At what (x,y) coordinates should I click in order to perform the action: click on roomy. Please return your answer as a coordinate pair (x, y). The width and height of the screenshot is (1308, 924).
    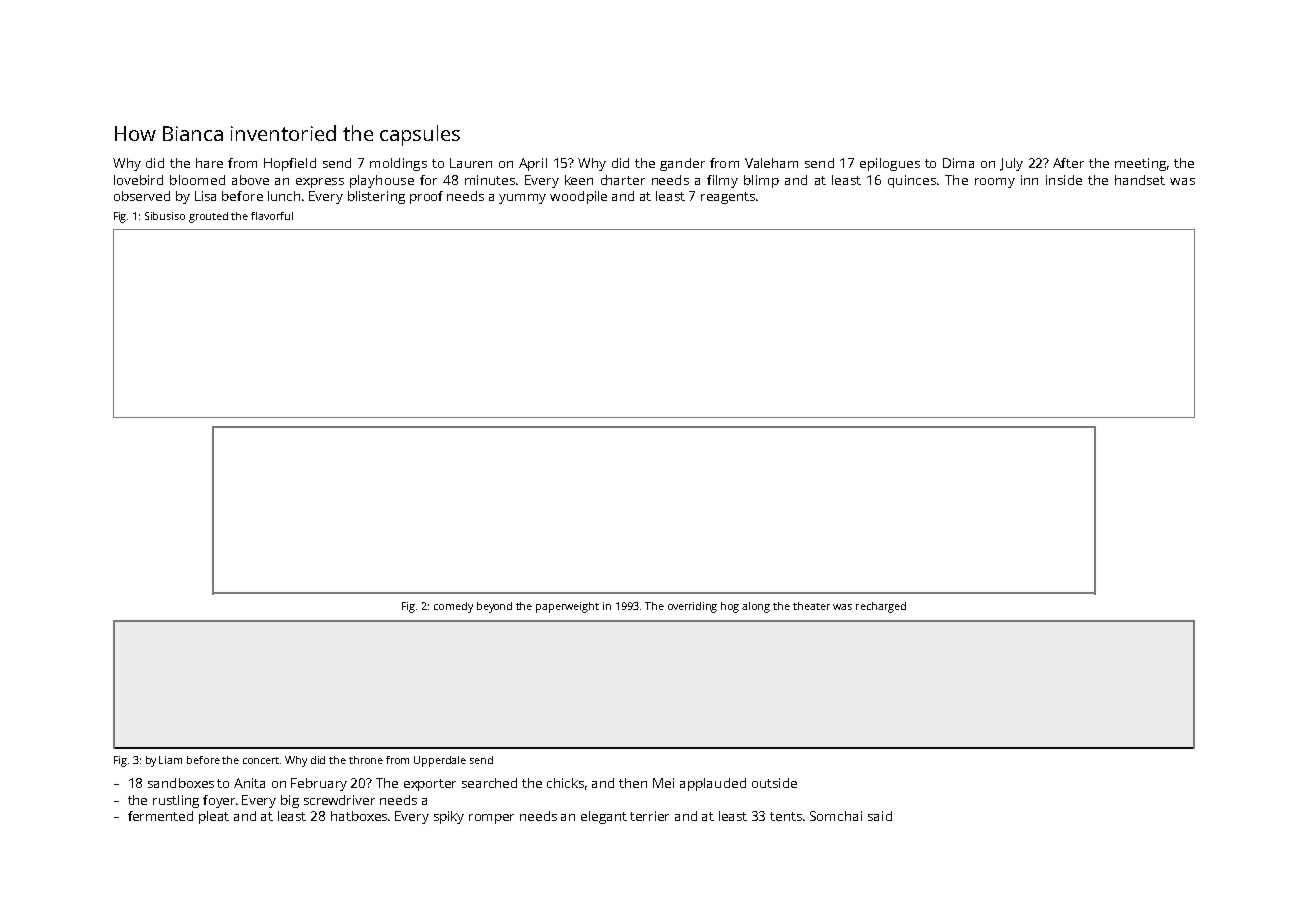
    Looking at the image, I should click on (995, 183).
